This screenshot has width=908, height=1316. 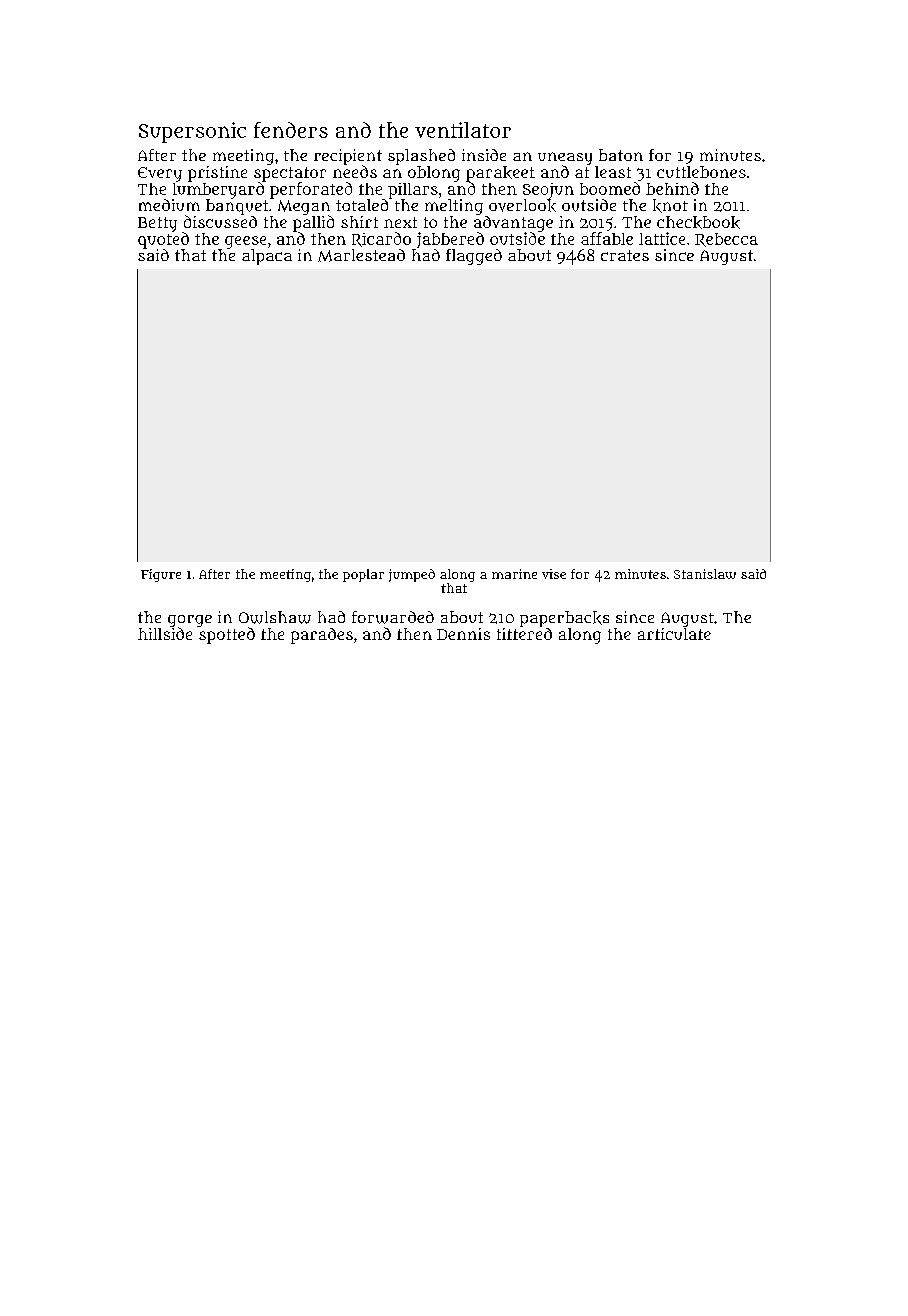 I want to click on alpaca, so click(x=267, y=257).
